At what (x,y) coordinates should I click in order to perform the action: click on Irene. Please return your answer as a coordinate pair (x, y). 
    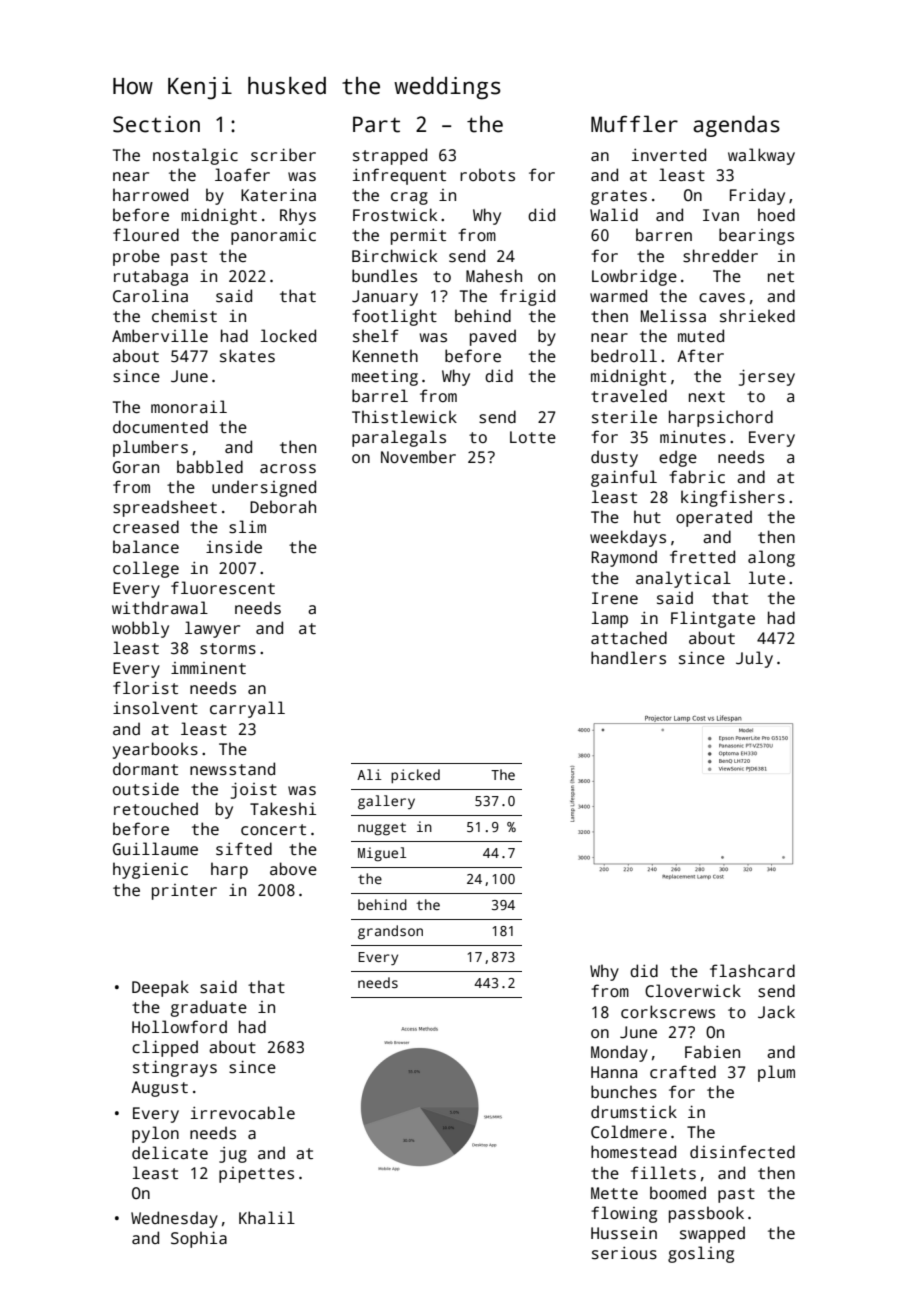
    Looking at the image, I should click on (615, 598).
